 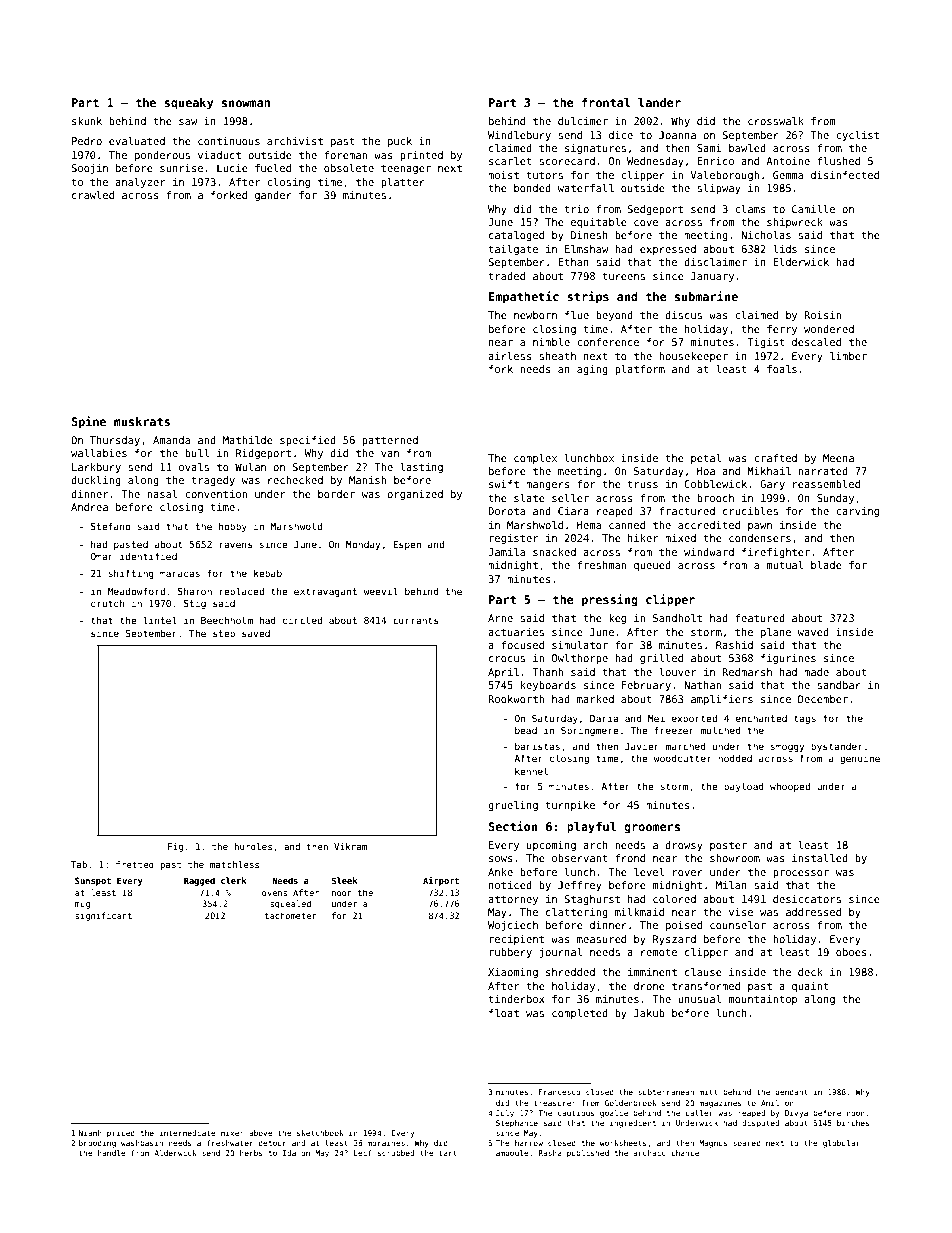 What do you see at coordinates (148, 556) in the document?
I see `identified` at bounding box center [148, 556].
